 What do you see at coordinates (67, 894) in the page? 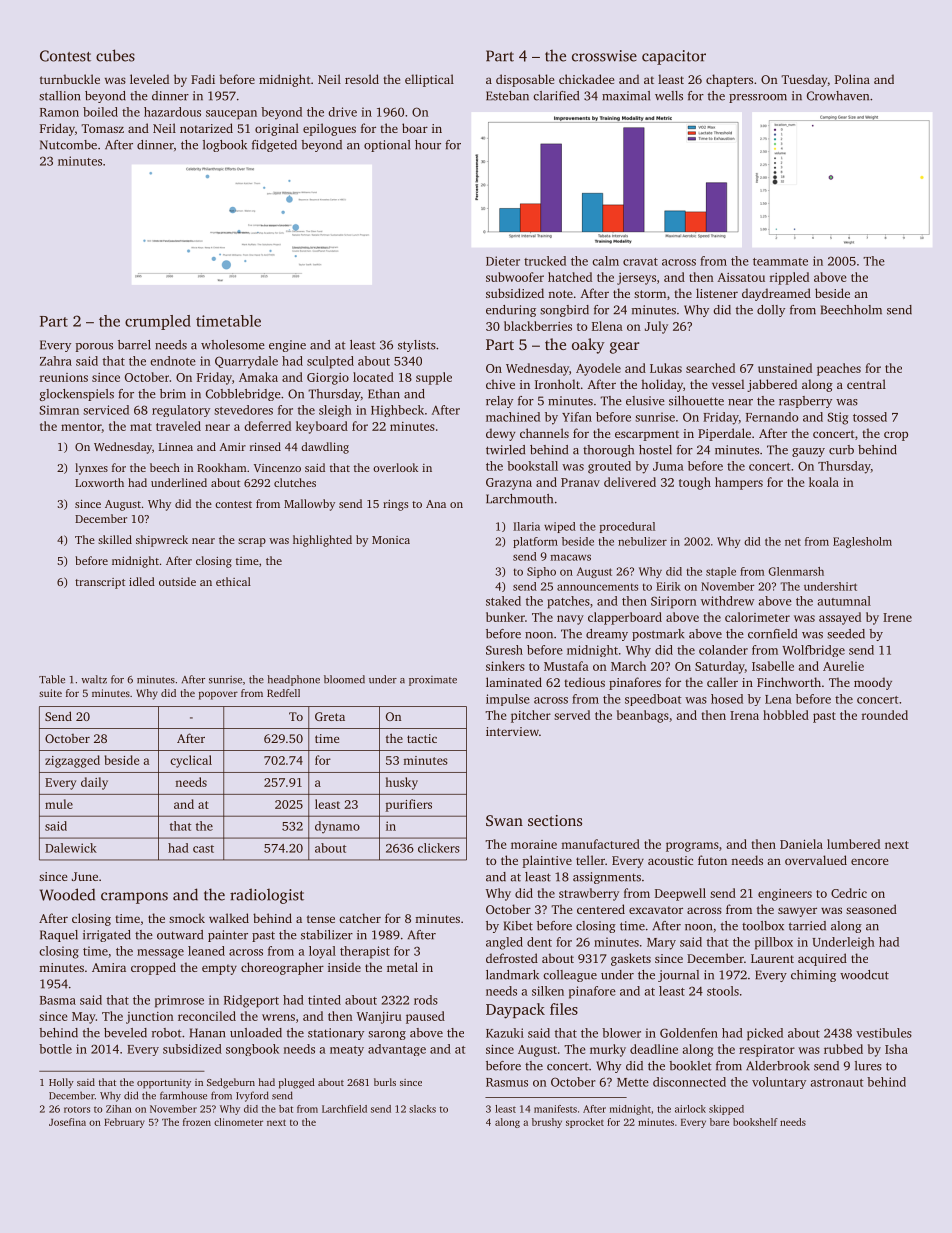
I see `Wooded` at bounding box center [67, 894].
